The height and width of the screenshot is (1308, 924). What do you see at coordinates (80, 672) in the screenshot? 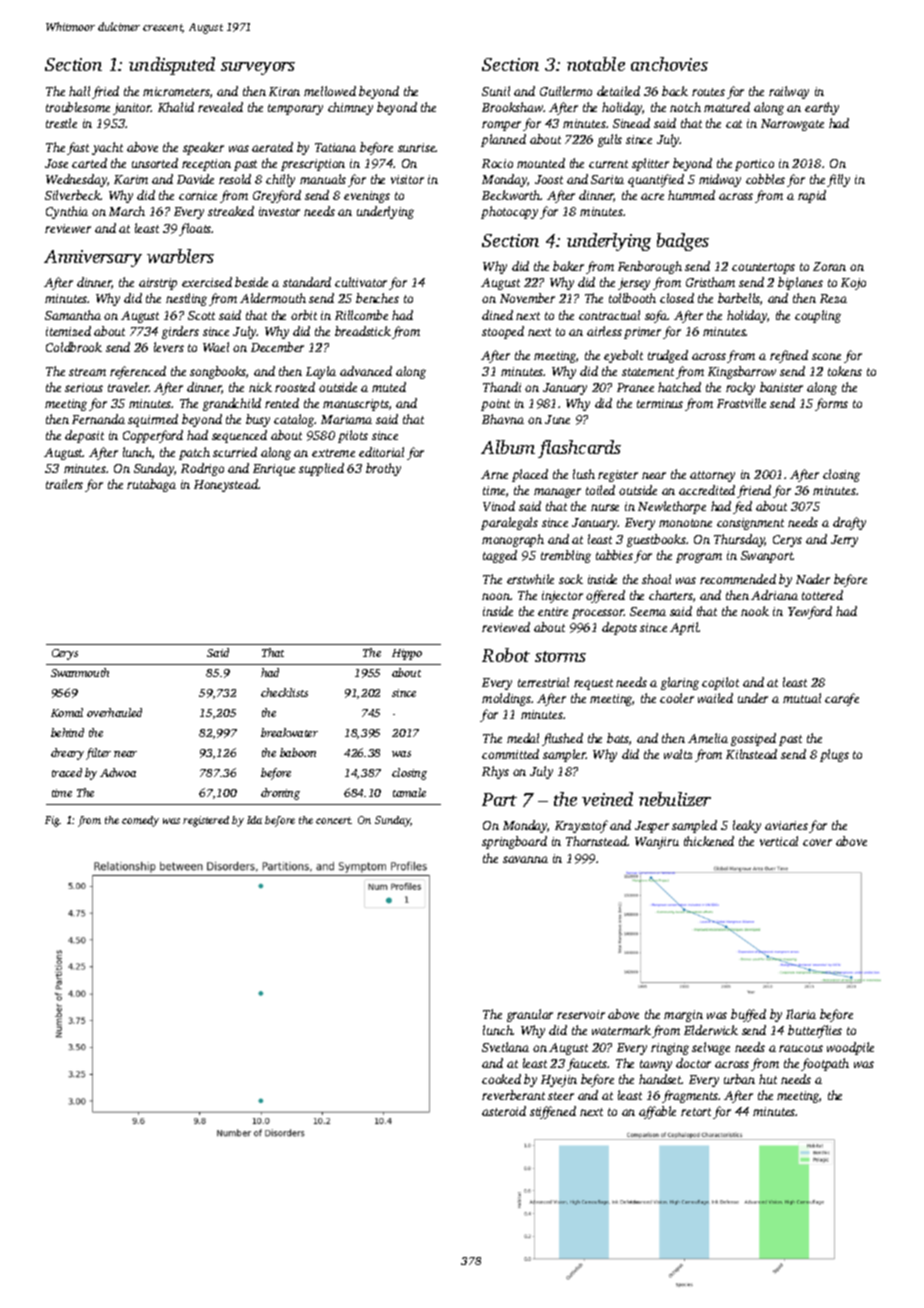
I see `Swanmouth` at bounding box center [80, 672].
